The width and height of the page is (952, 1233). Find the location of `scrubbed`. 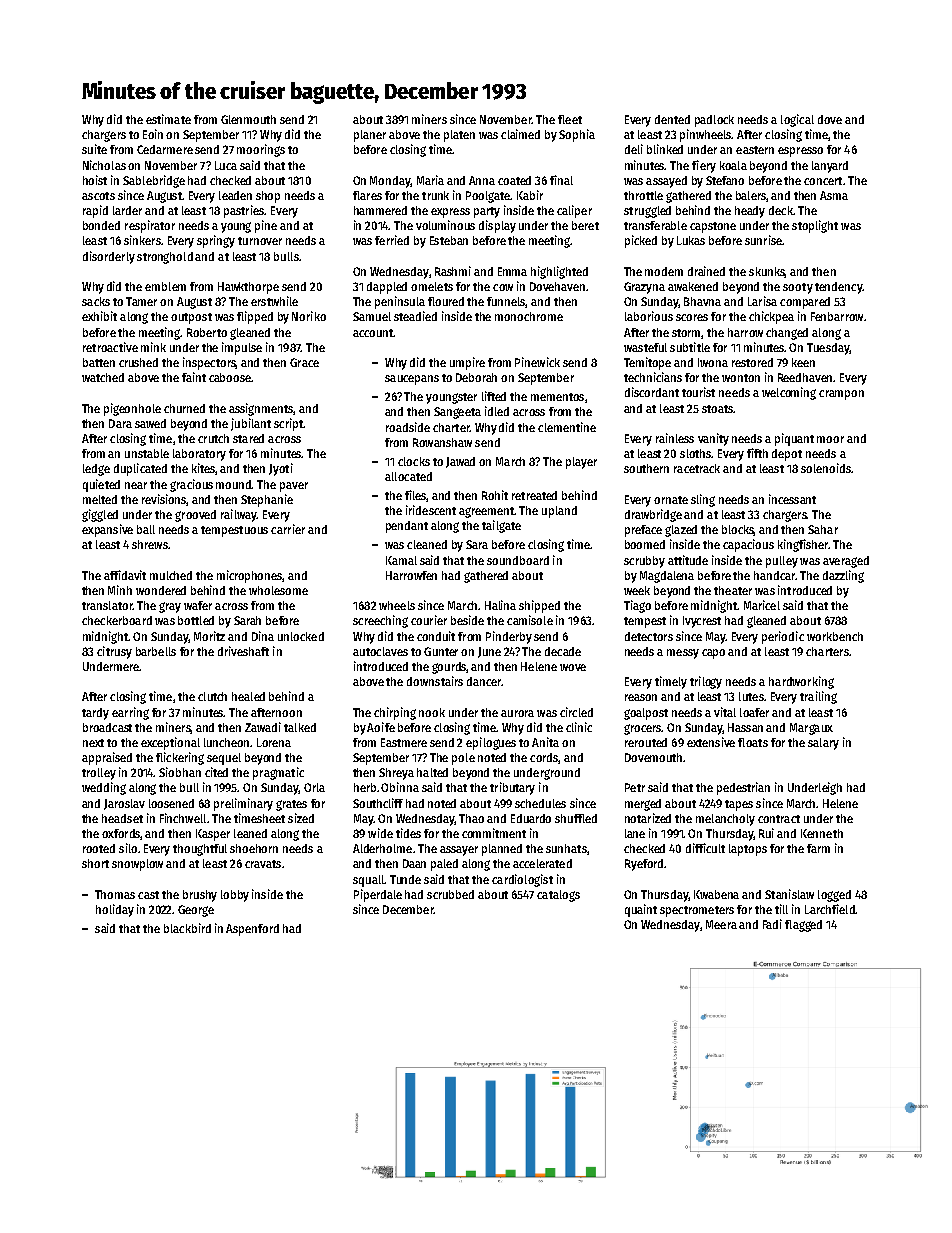

scrubbed is located at coordinates (450, 894).
